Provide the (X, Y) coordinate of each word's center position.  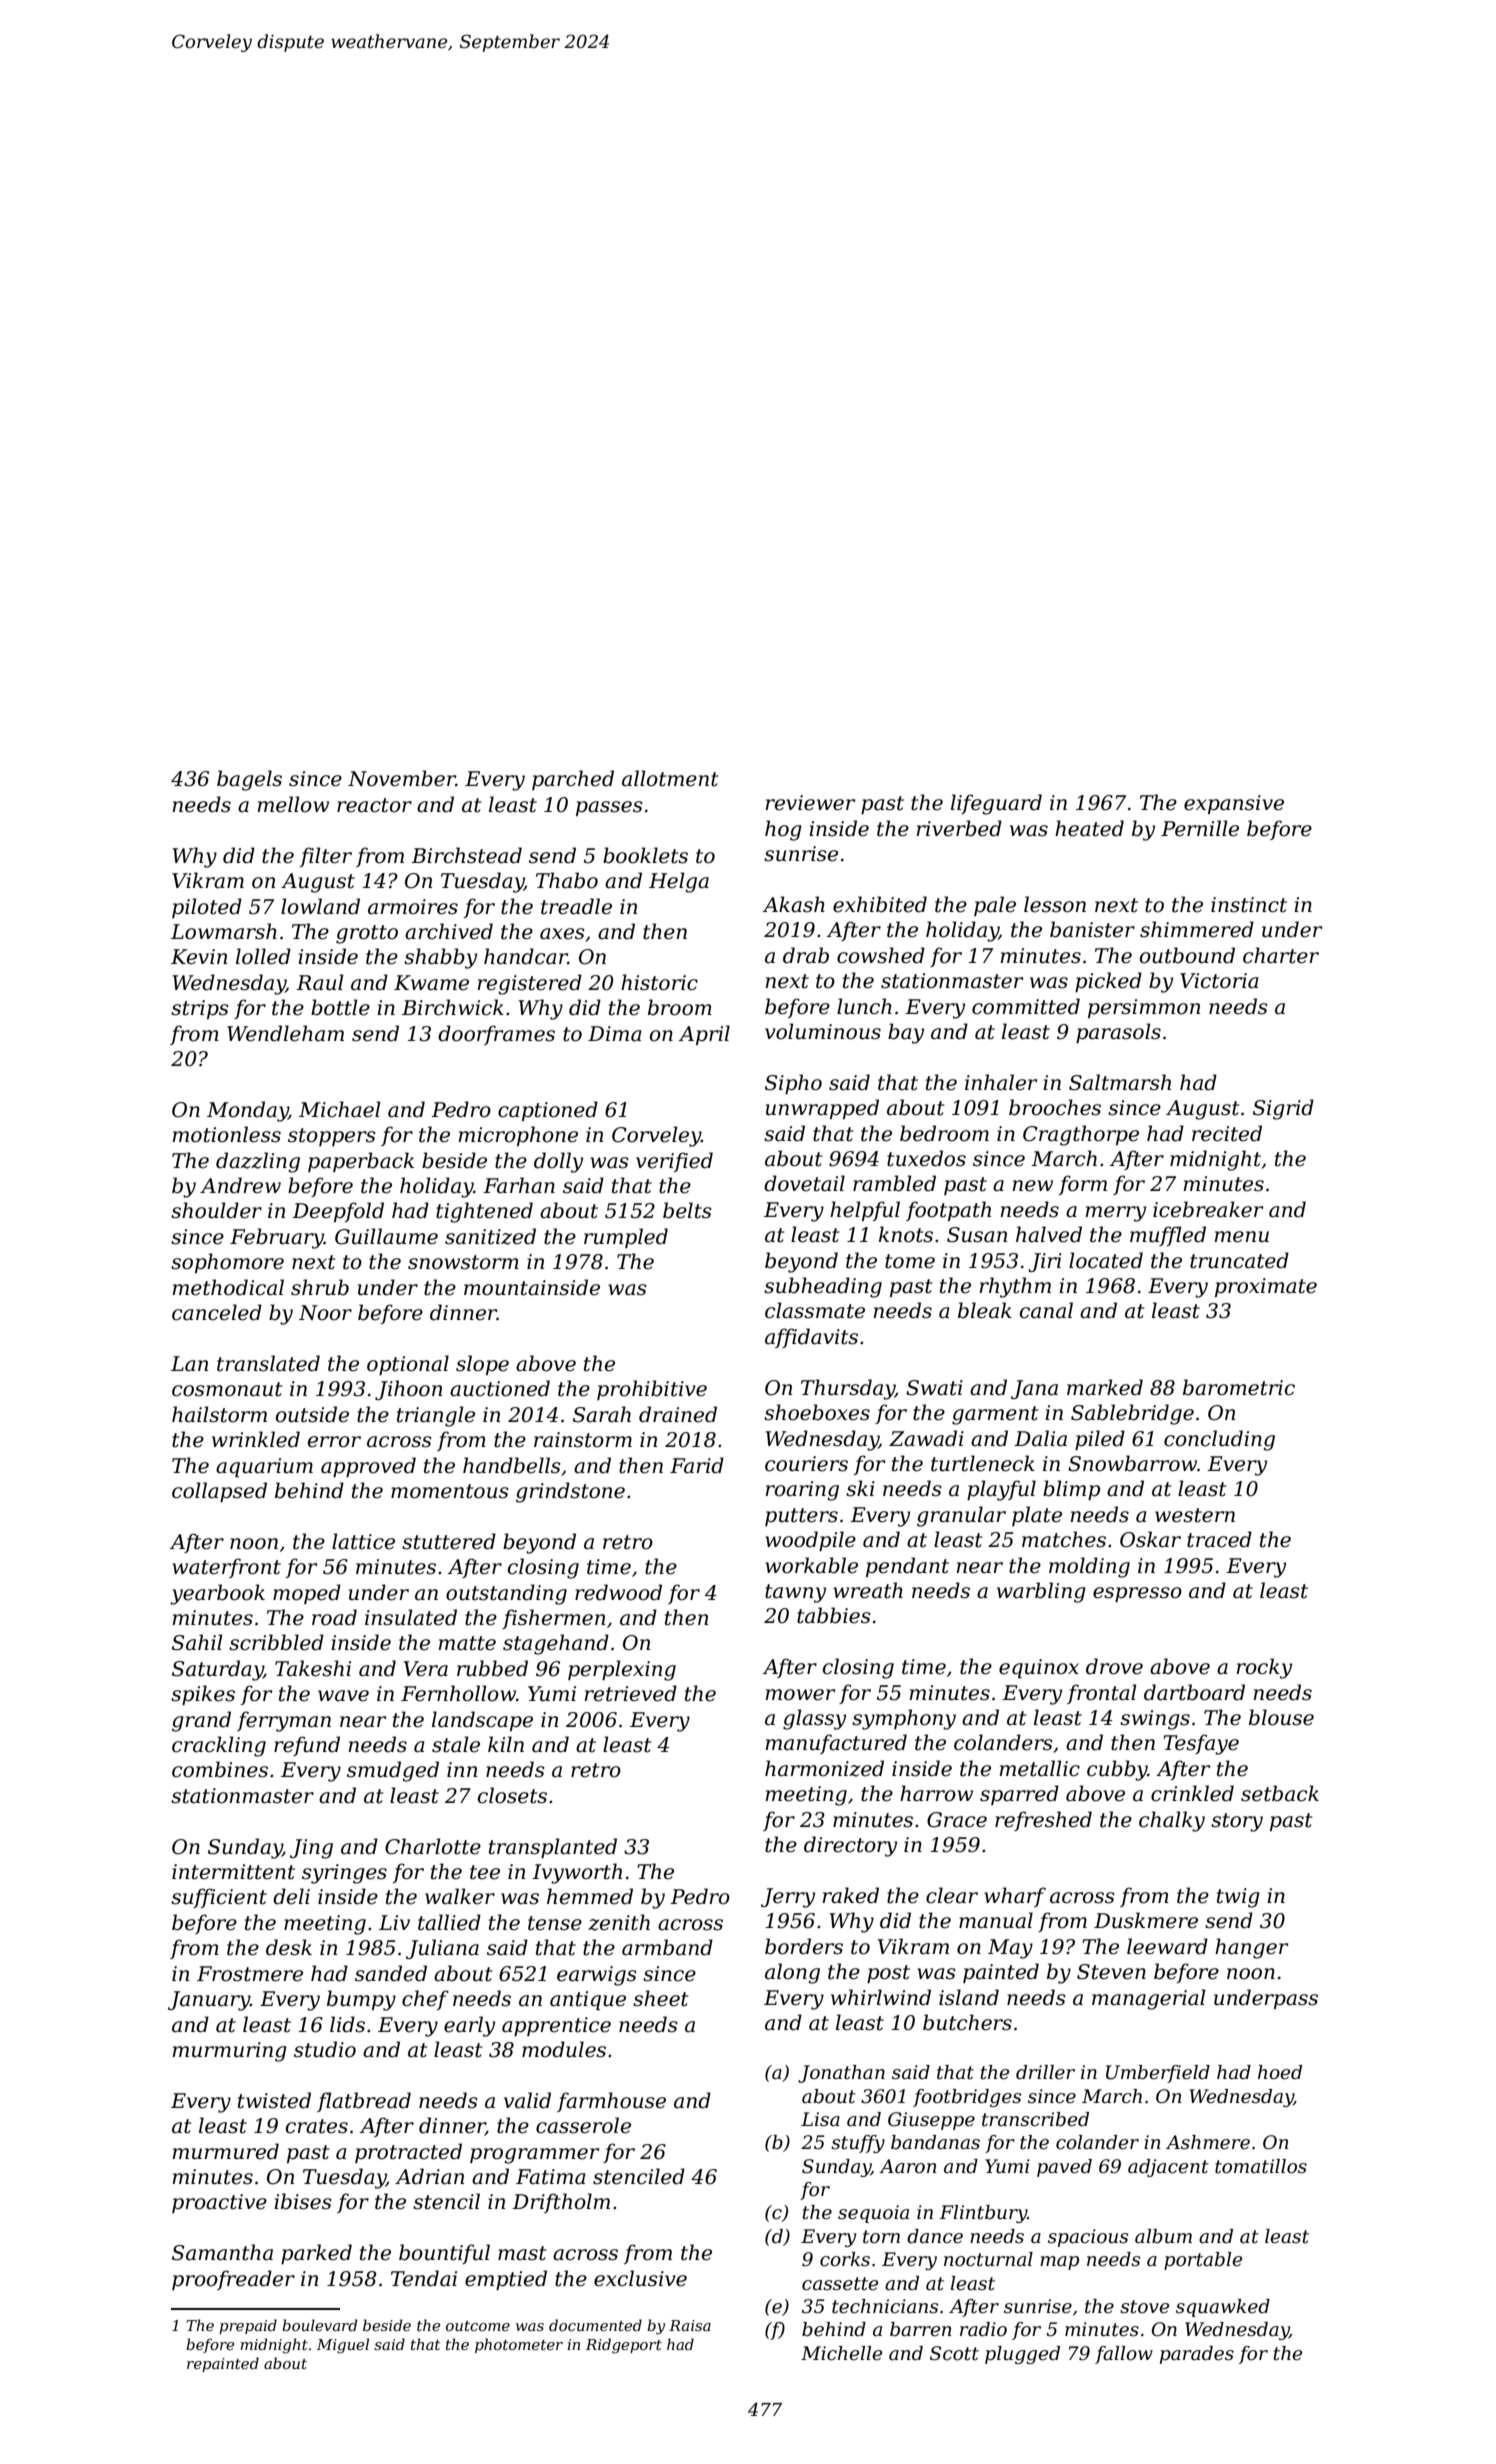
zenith (619, 1922)
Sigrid (1283, 1109)
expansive (1234, 804)
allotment (670, 778)
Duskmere (1146, 1920)
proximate (1266, 1287)
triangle (436, 1416)
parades (1197, 2355)
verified (674, 1162)
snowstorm (463, 1262)
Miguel (343, 2346)
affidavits (811, 1338)
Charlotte (433, 1846)
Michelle (841, 2353)
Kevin (199, 957)
